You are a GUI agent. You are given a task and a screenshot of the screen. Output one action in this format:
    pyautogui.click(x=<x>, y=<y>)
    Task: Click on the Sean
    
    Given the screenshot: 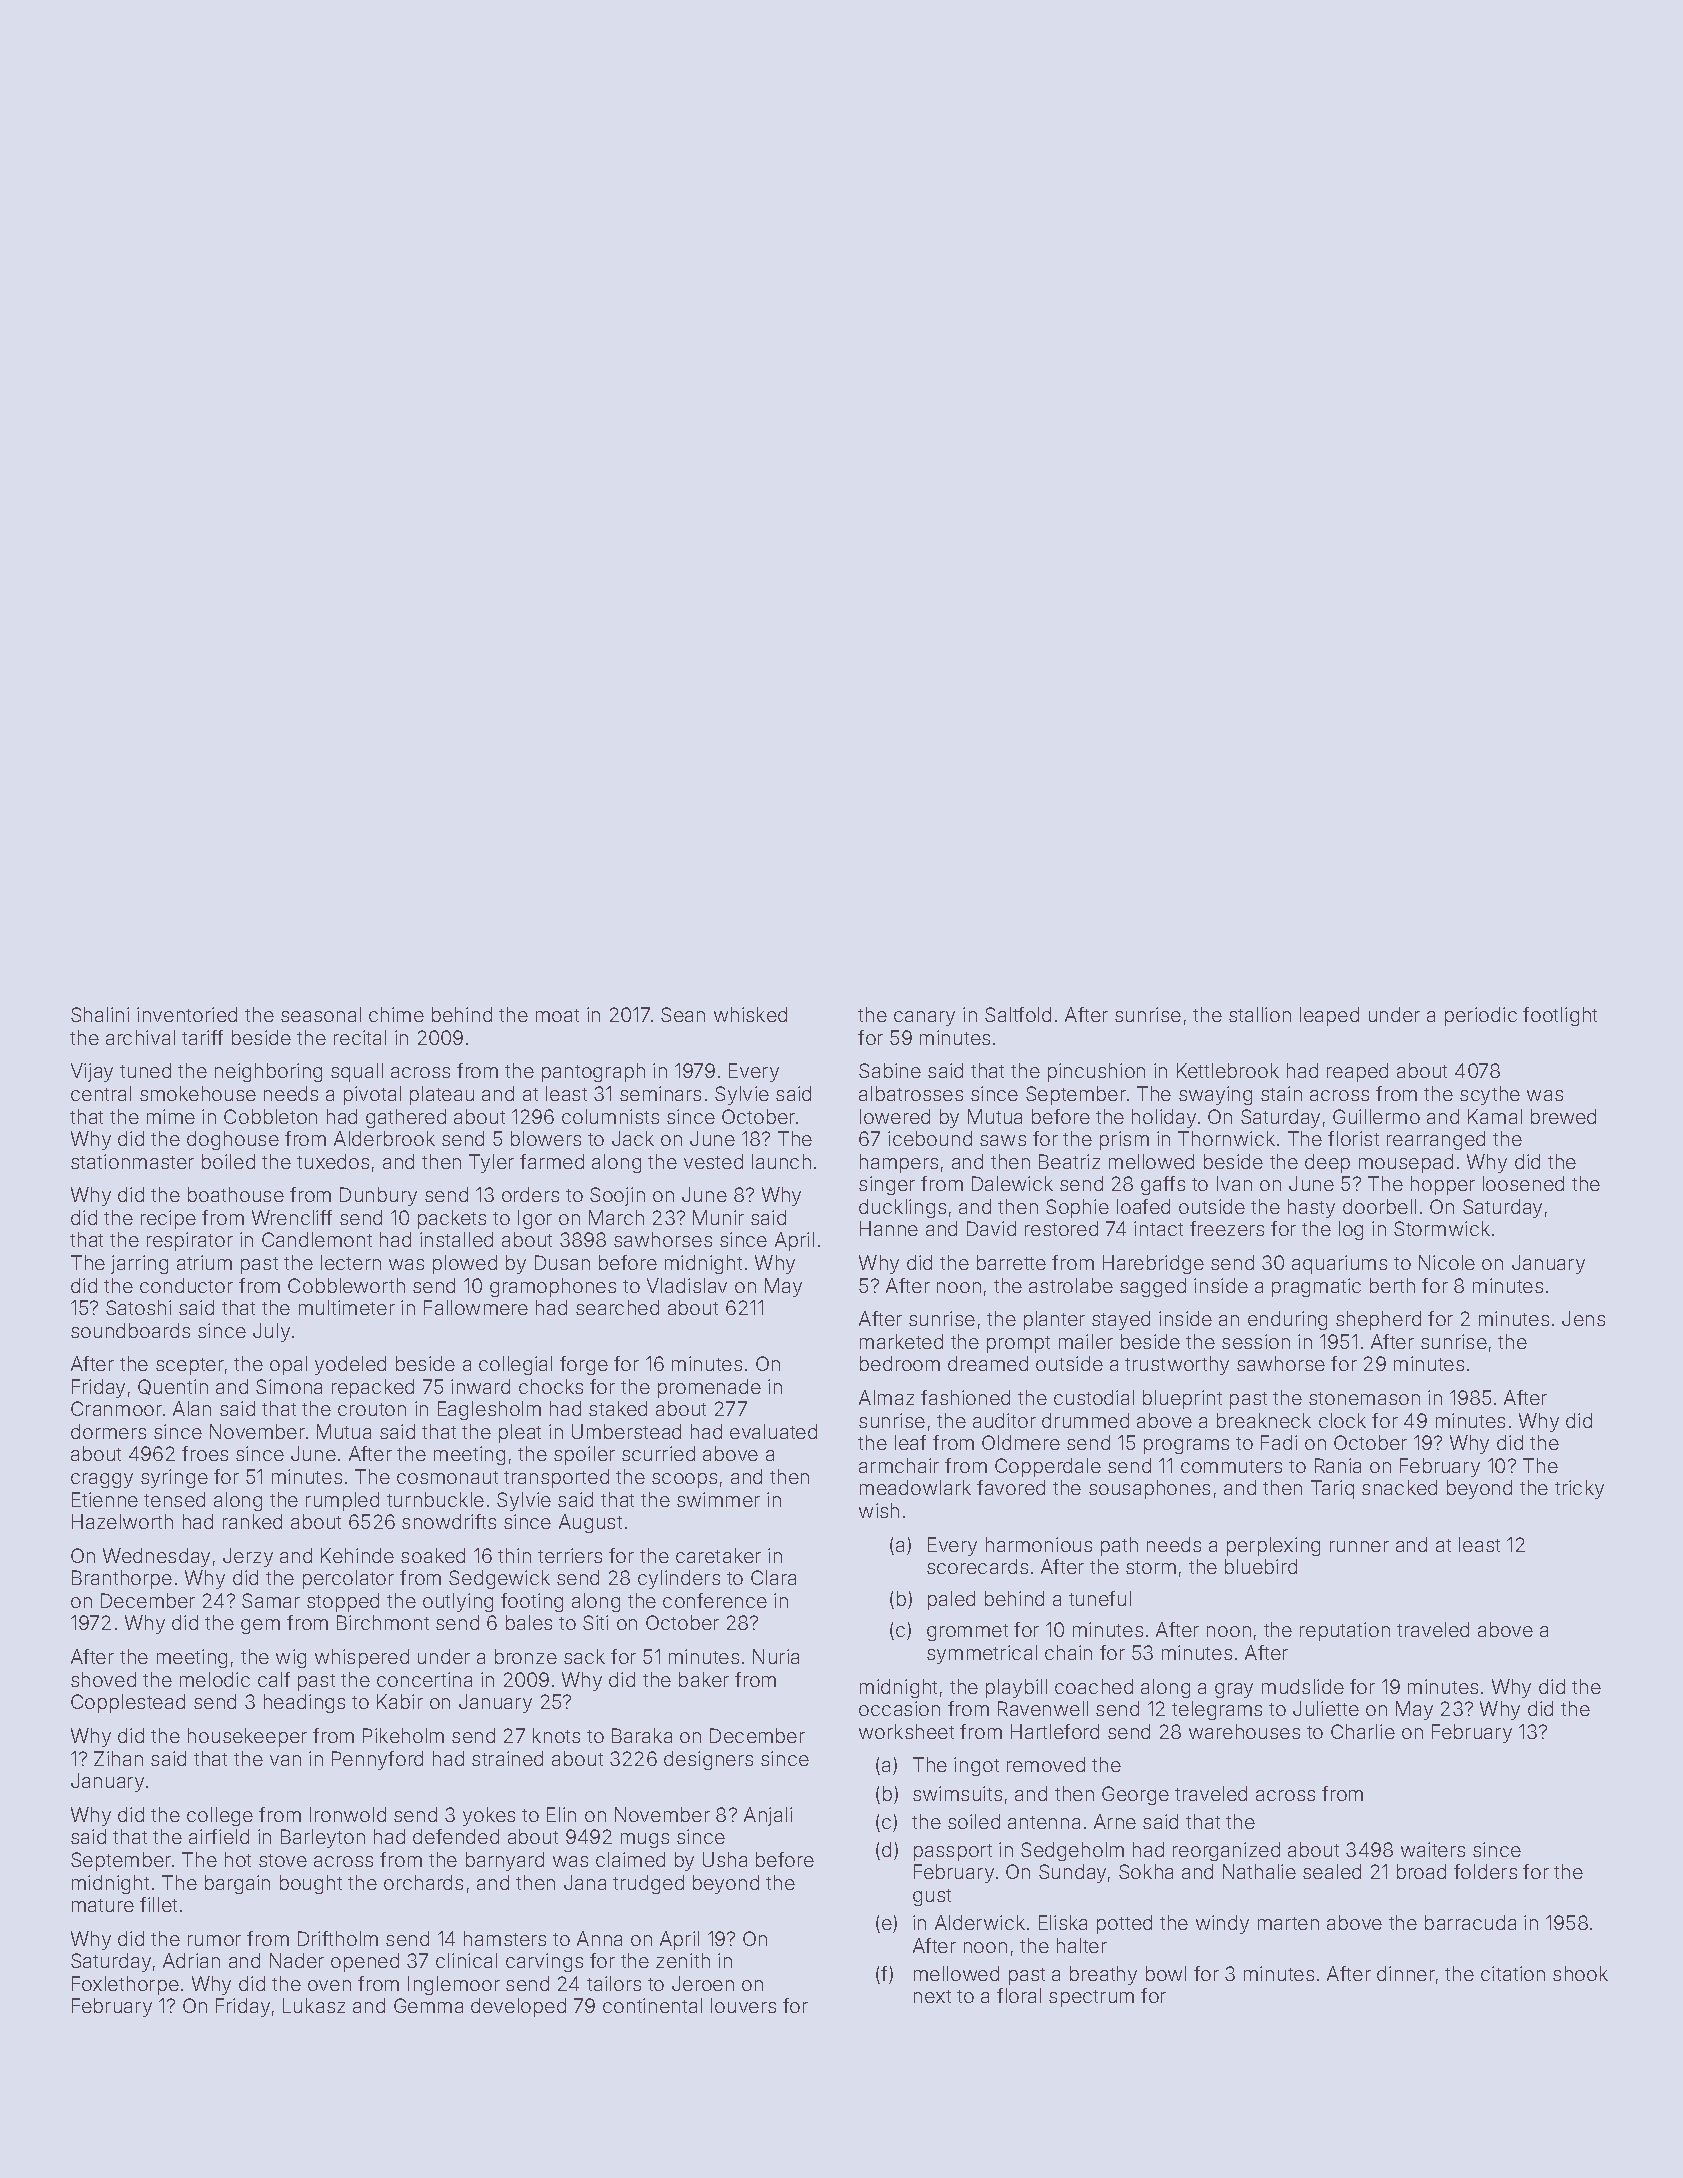 What is the action you would take?
    pyautogui.click(x=683, y=1014)
